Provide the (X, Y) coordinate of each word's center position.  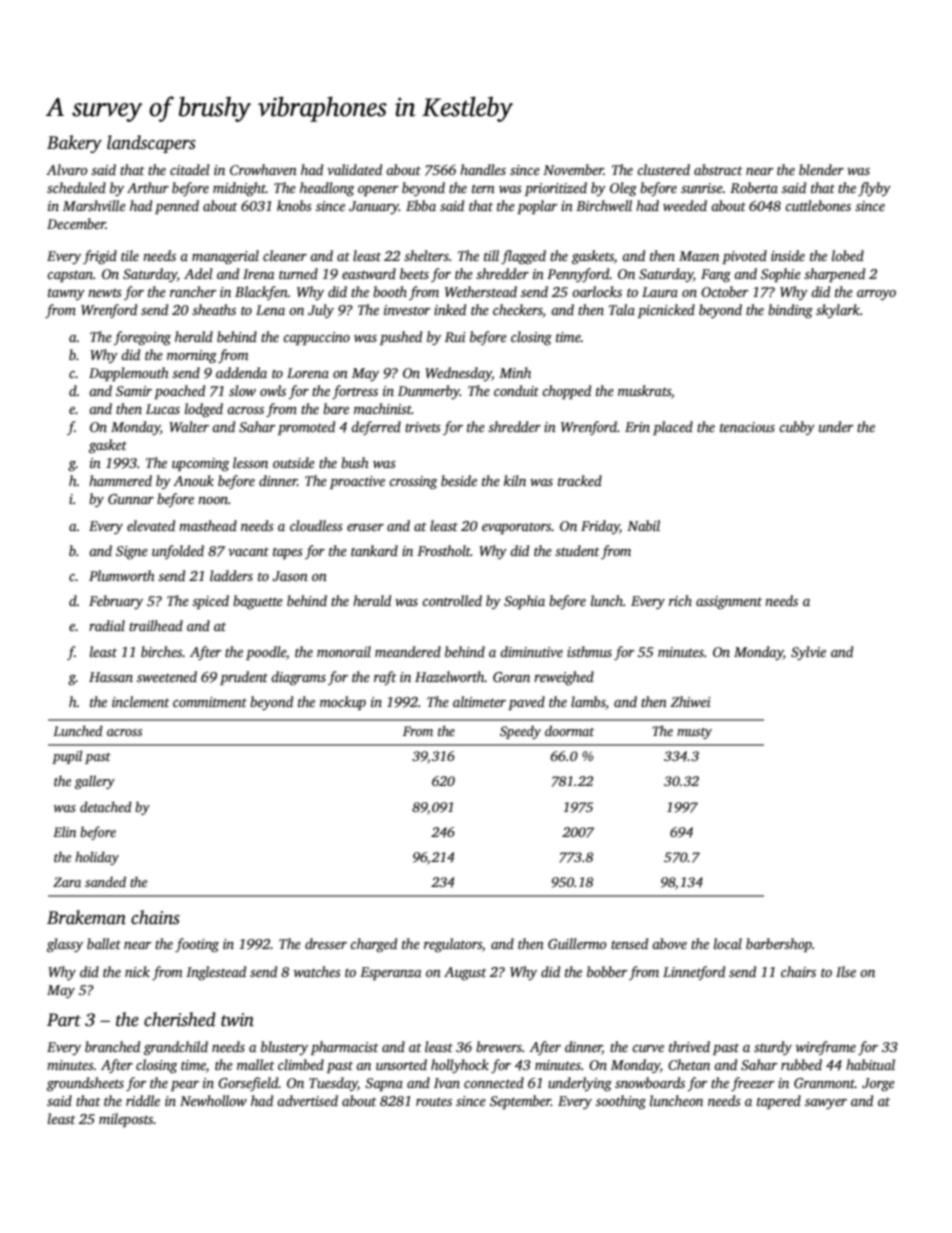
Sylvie (808, 653)
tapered (779, 1102)
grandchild (176, 1048)
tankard (374, 550)
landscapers (151, 144)
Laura (660, 292)
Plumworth (122, 575)
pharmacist (345, 1048)
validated (354, 169)
